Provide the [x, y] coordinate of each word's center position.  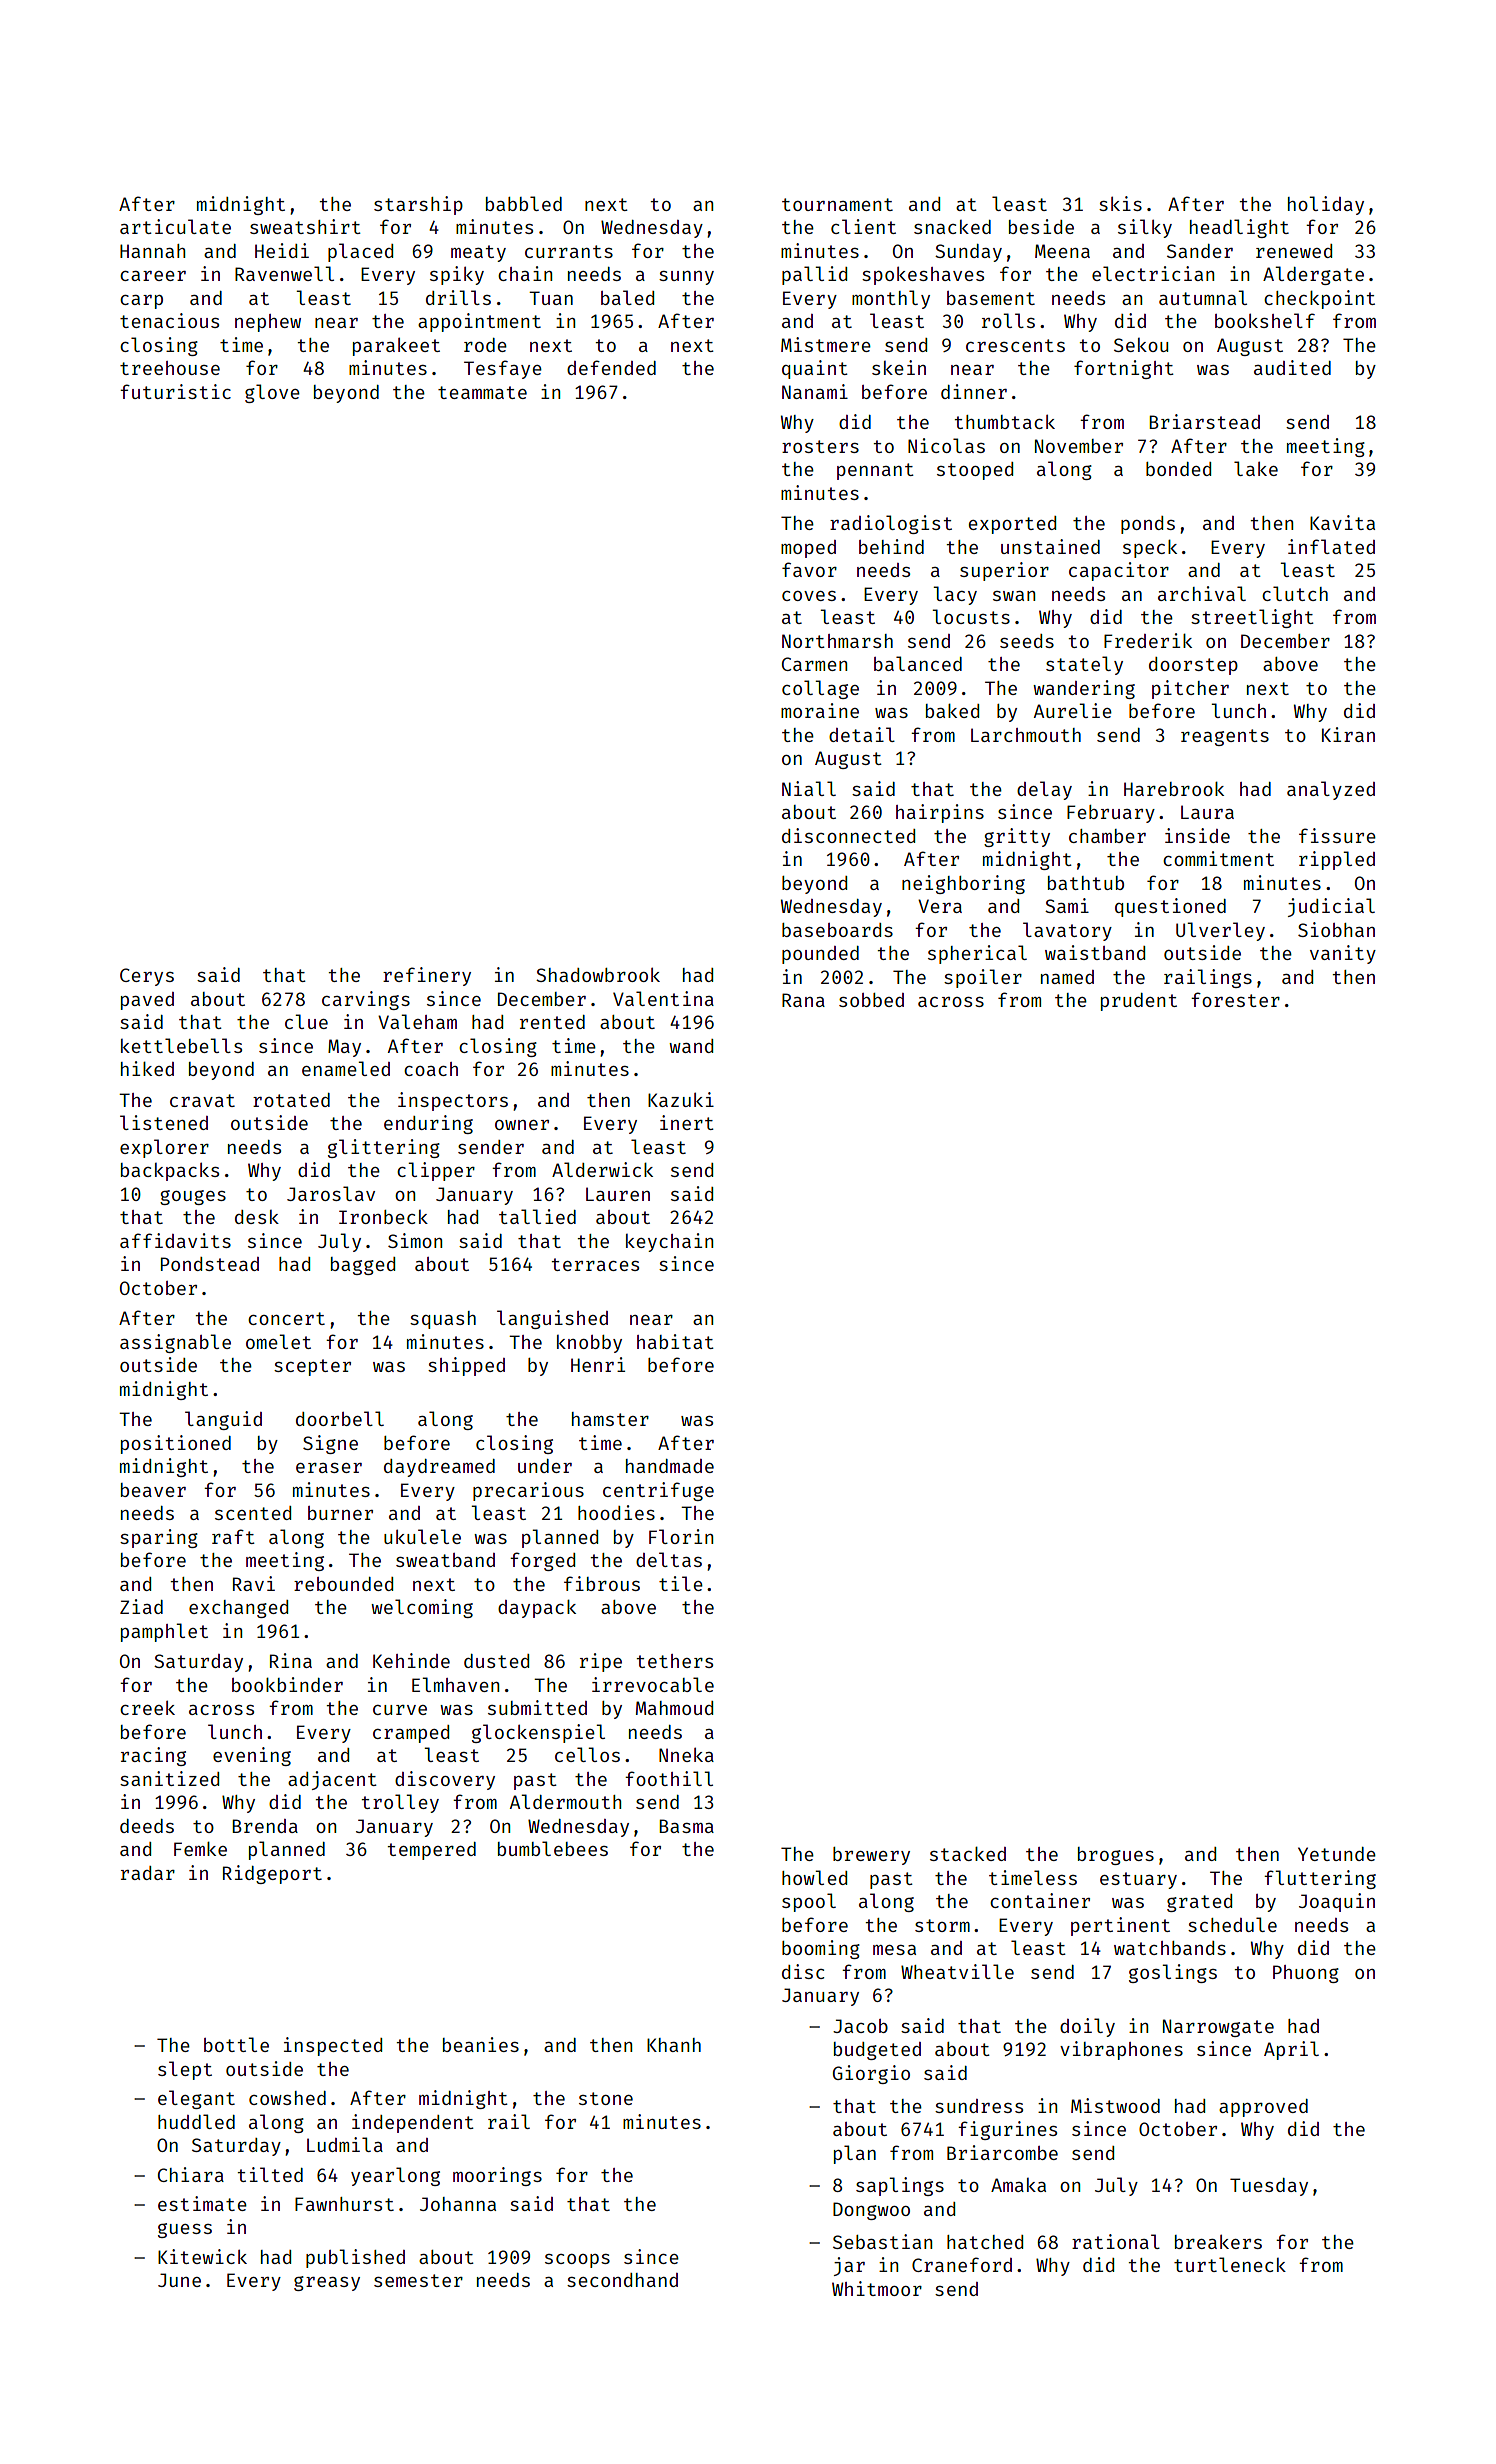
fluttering [1320, 1879]
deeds [147, 1826]
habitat [675, 1341]
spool [809, 1902]
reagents [1225, 737]
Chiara [191, 2174]
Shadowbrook [598, 974]
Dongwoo [871, 2211]
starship [418, 205]
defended [611, 367]
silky [1145, 228]
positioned [176, 1444]
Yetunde [1337, 1854]
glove [272, 393]
